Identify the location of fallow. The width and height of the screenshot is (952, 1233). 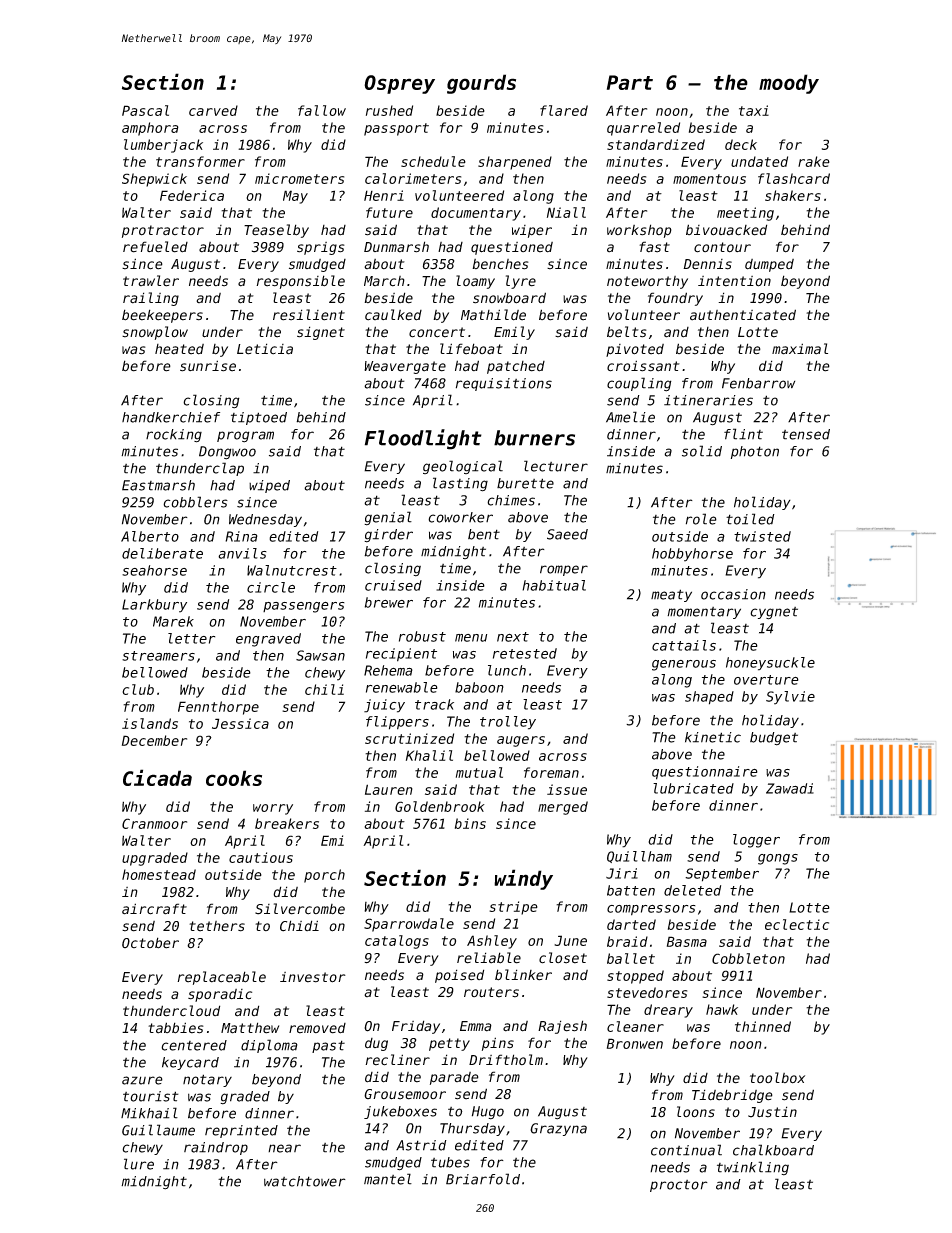
(322, 110).
